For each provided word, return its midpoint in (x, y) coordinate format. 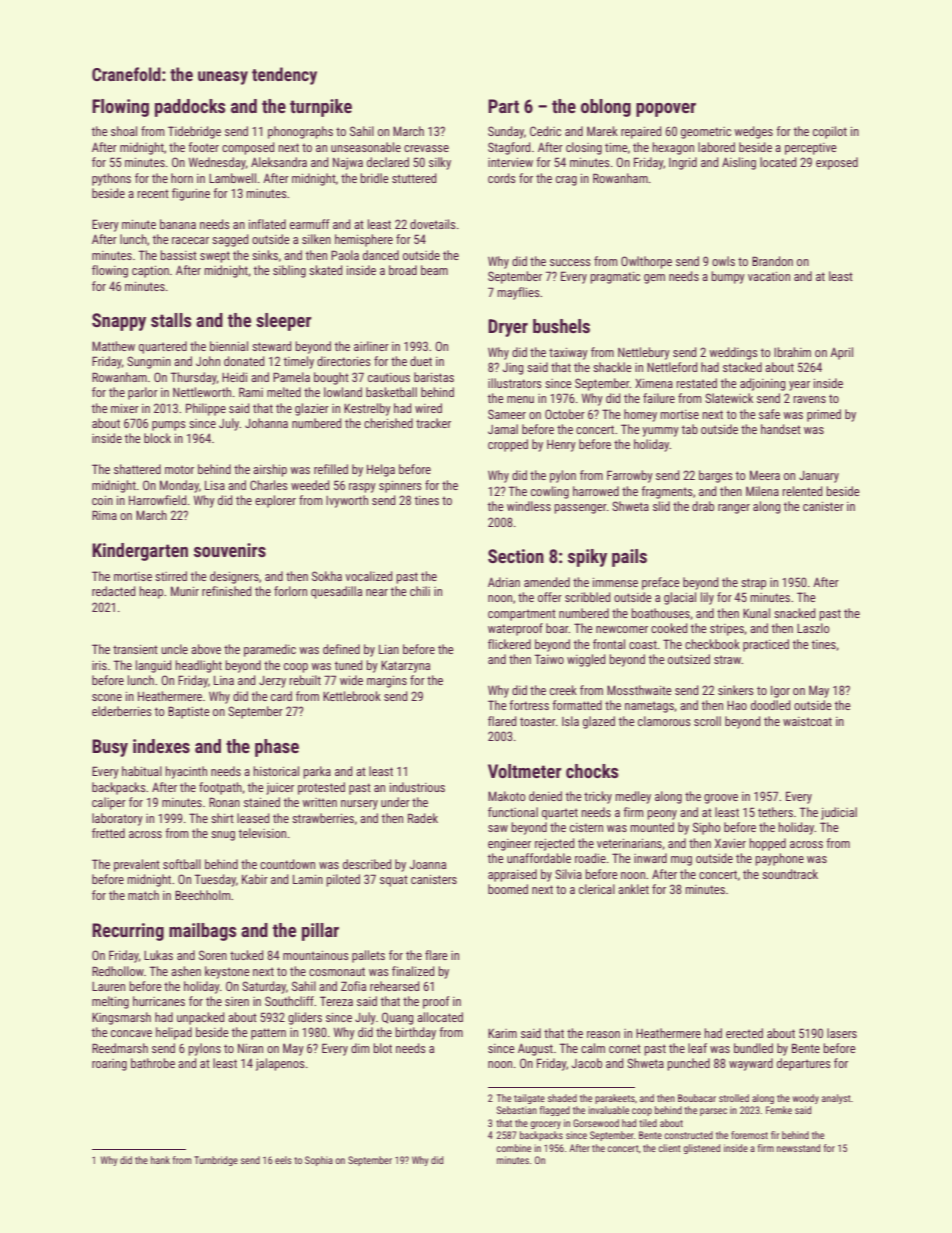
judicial (839, 813)
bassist (178, 255)
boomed (508, 889)
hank (160, 1160)
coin (102, 500)
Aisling (739, 163)
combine (513, 1148)
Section (516, 556)
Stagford (509, 148)
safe (769, 414)
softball (182, 864)
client (669, 1148)
